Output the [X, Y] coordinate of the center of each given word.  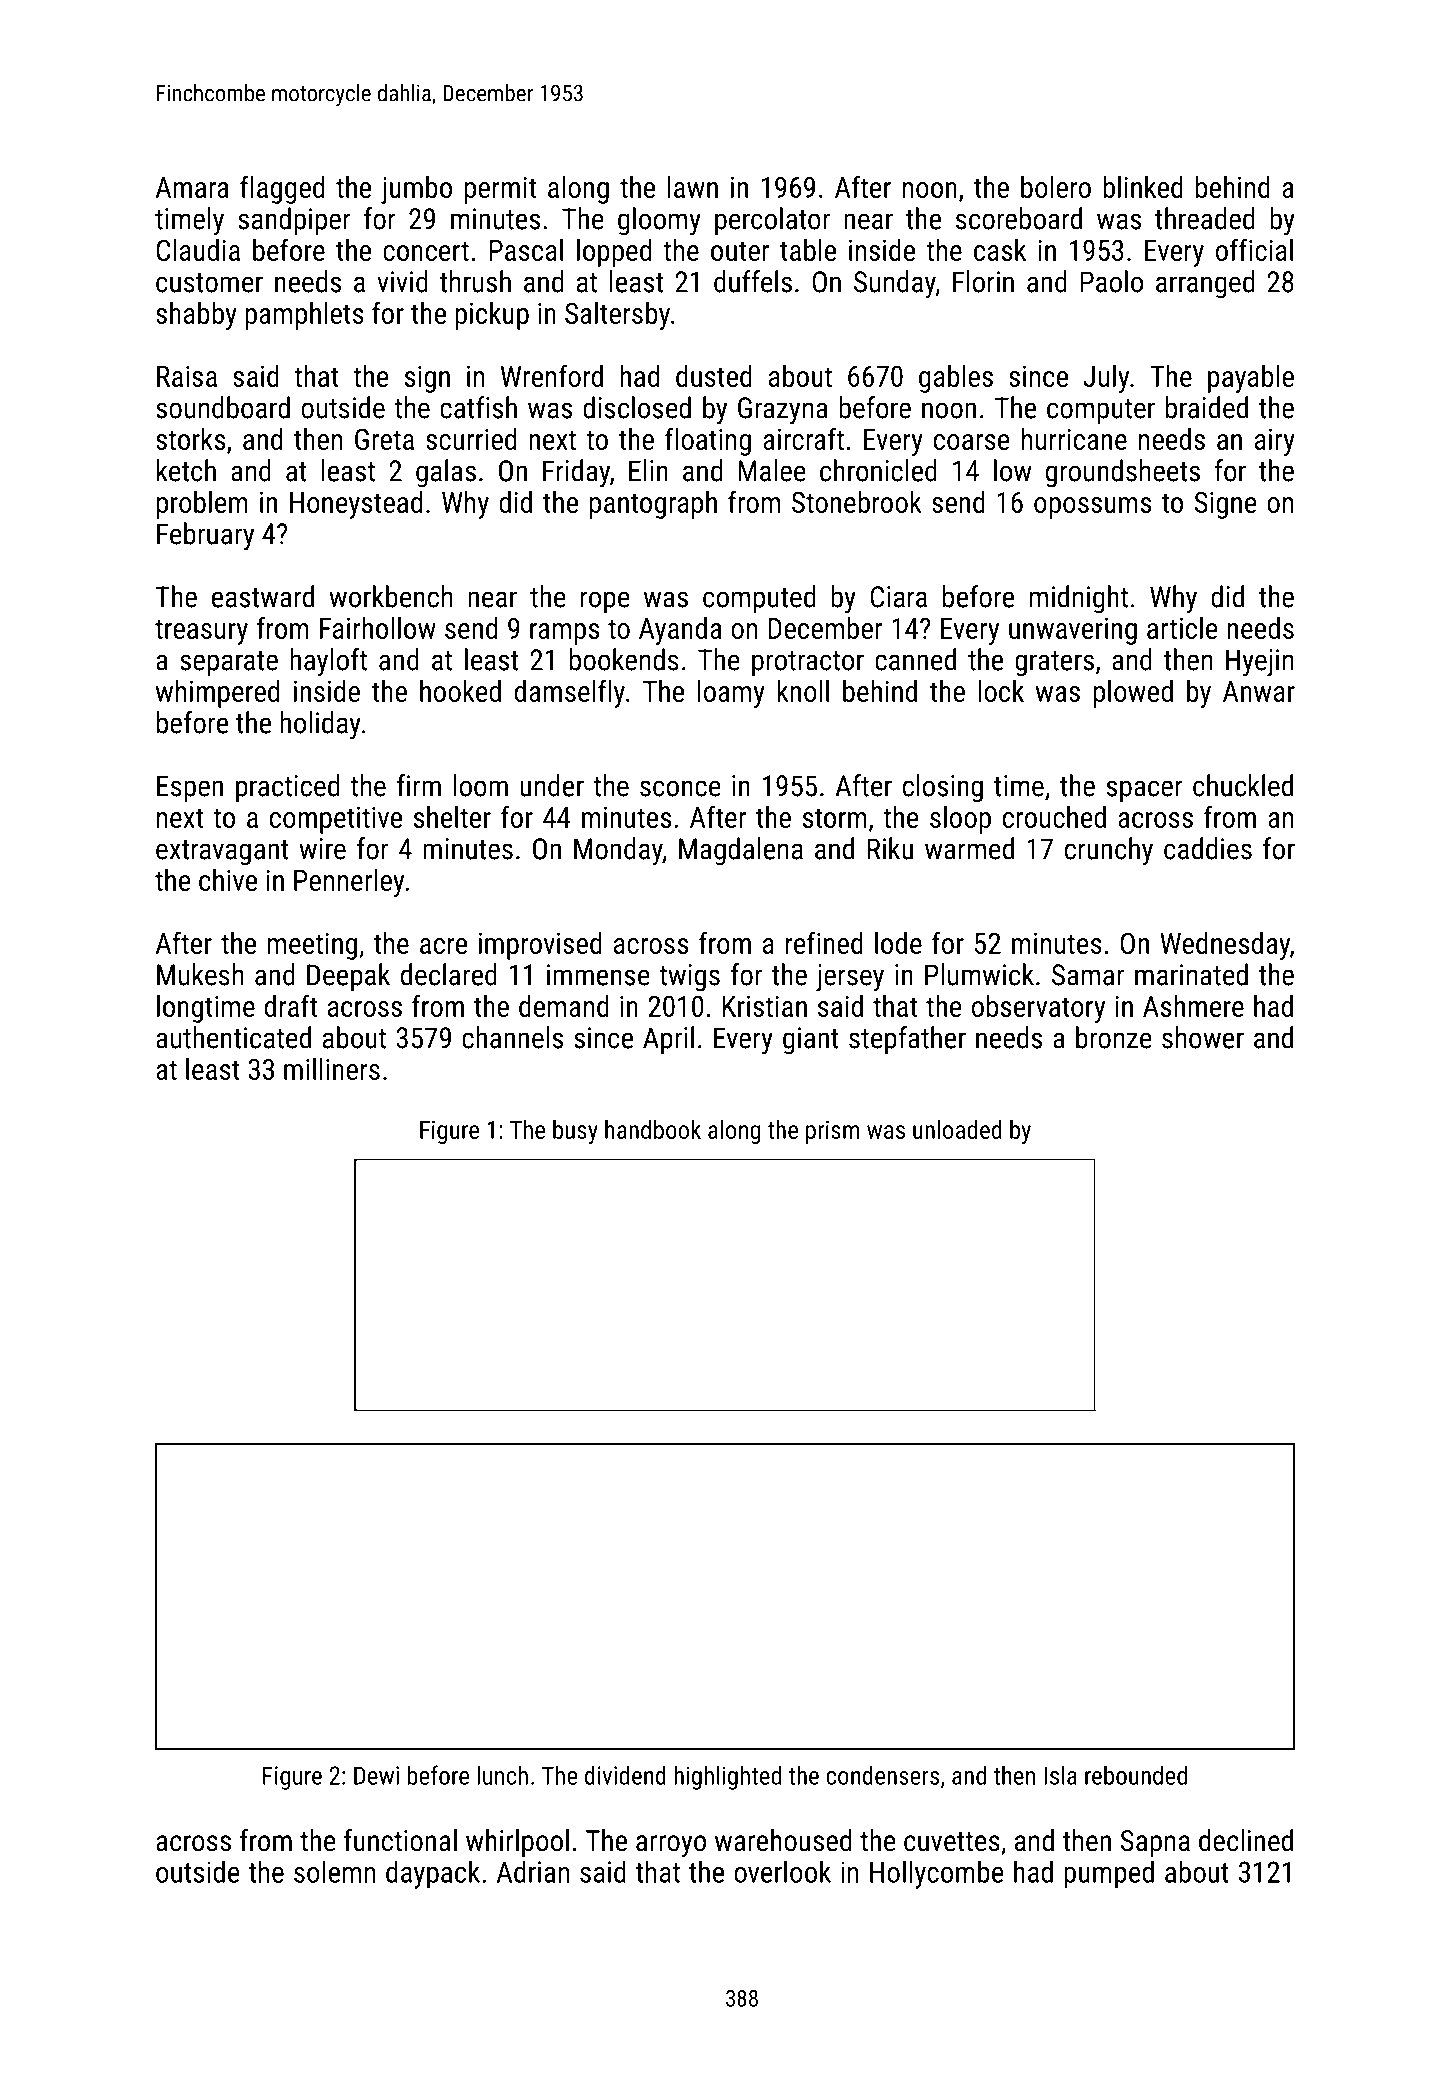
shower [1203, 1037]
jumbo [416, 190]
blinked [1143, 187]
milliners [332, 1069]
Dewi [376, 1775]
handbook [653, 1129]
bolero [1056, 187]
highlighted [727, 1777]
